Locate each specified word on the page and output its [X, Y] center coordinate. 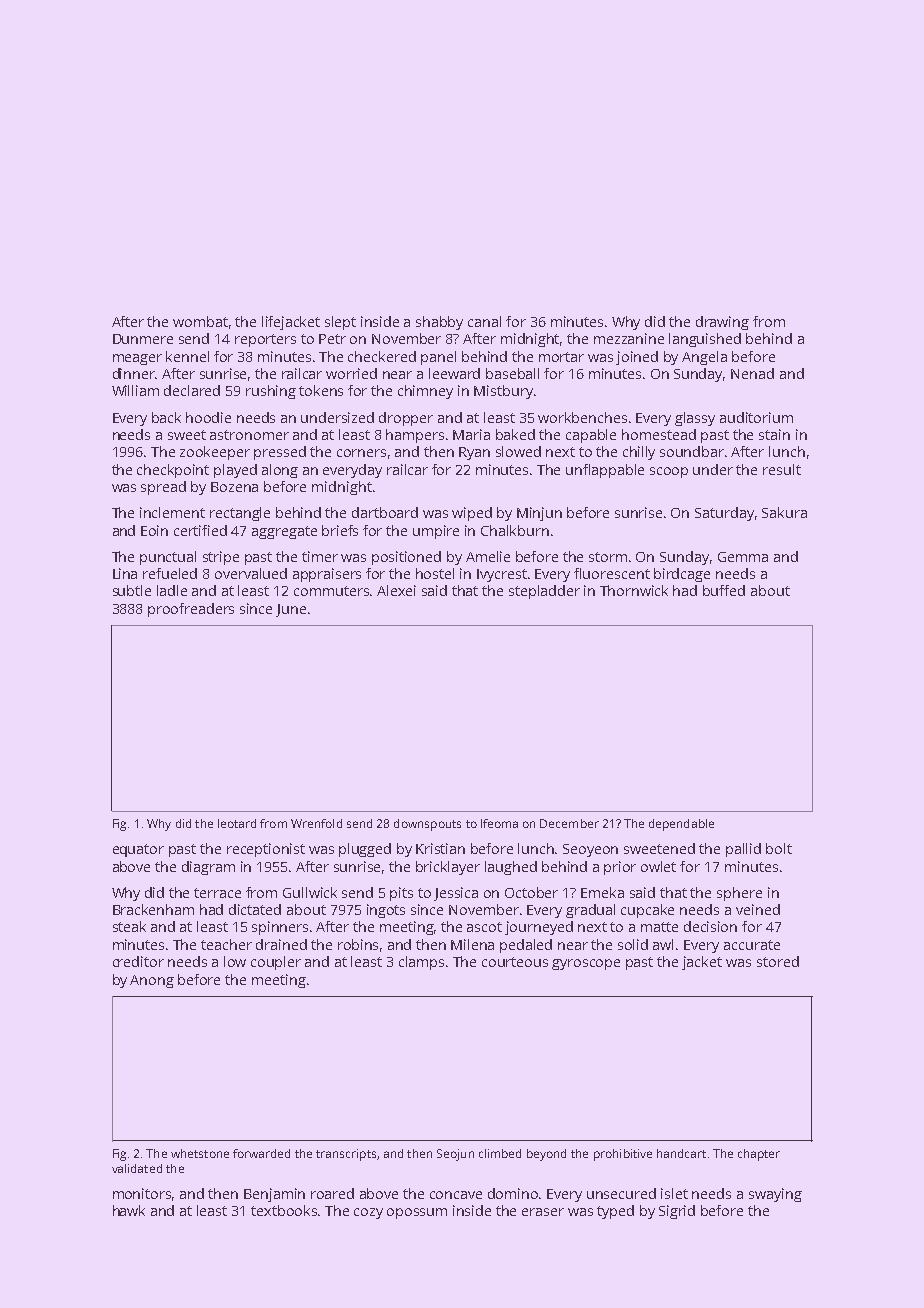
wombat [200, 321]
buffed [724, 590]
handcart [681, 1153]
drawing [722, 323]
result [782, 469]
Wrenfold [316, 823]
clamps [421, 963]
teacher [226, 944]
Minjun [539, 514]
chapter [759, 1155]
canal [484, 321]
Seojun [455, 1155]
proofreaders [191, 610]
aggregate [284, 532]
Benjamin [274, 1195]
